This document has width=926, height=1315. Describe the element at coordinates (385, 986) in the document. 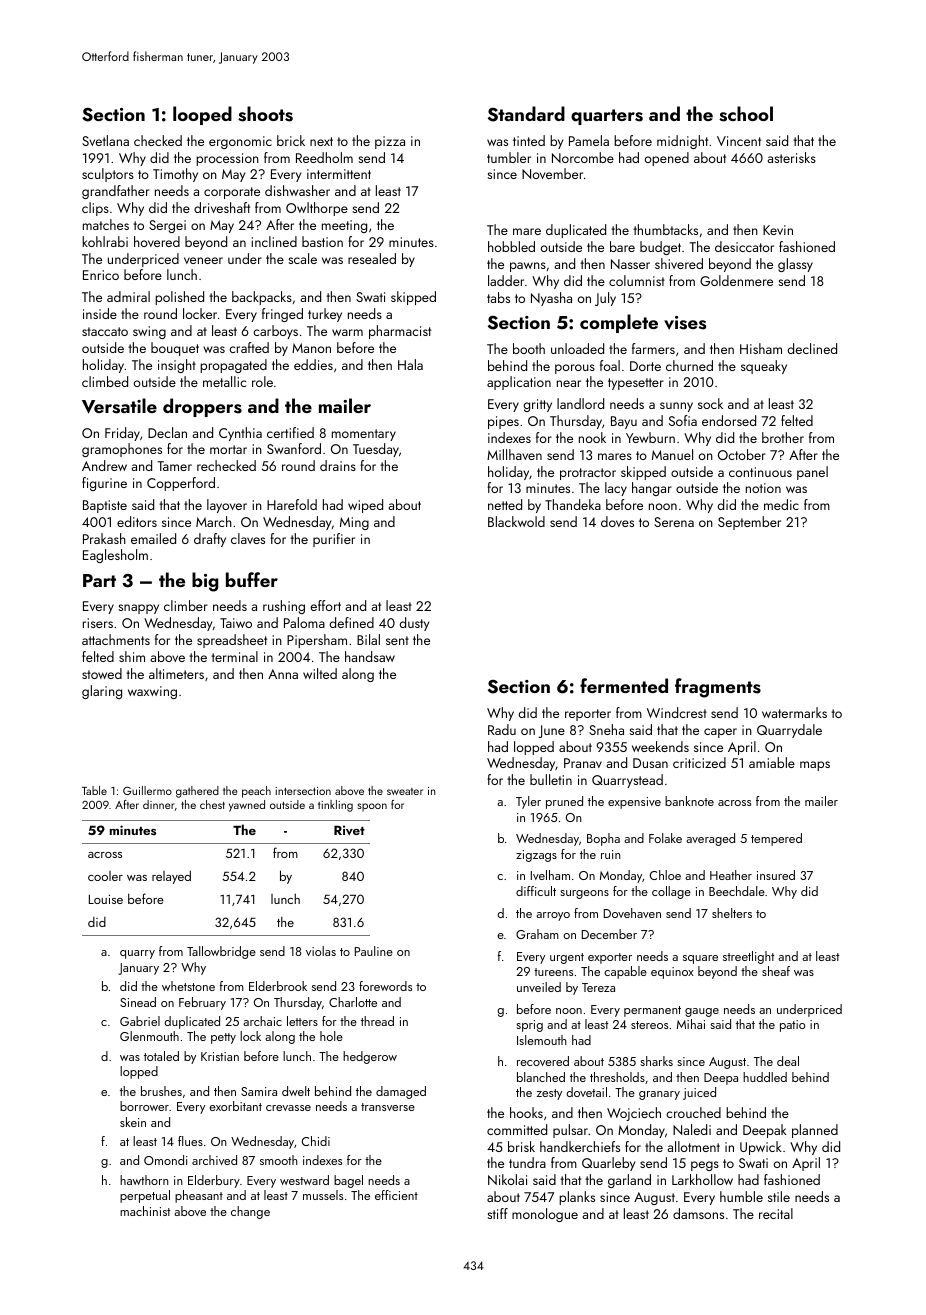

I see `forewords` at that location.
